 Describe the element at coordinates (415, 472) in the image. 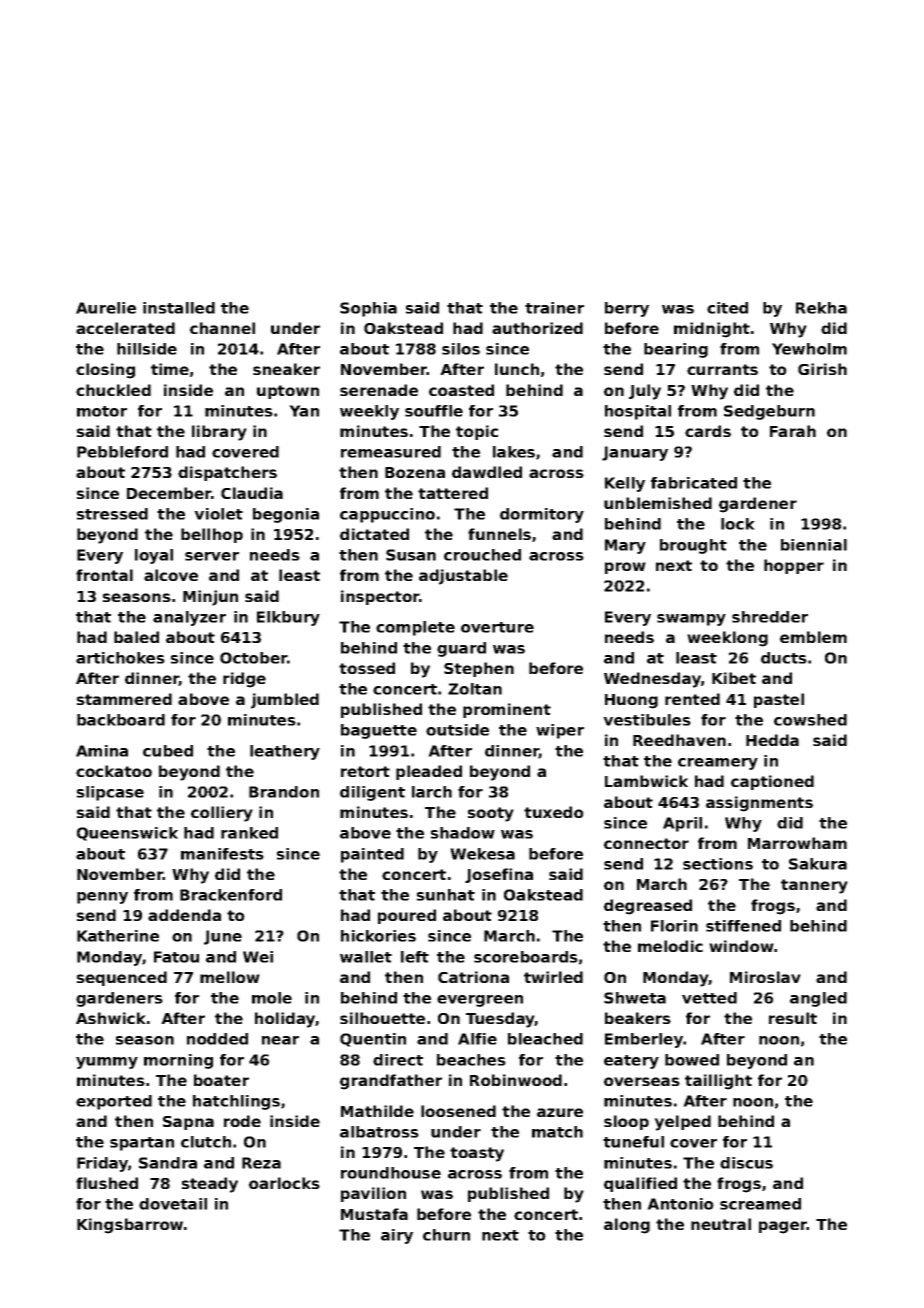

I see `Bozena` at that location.
